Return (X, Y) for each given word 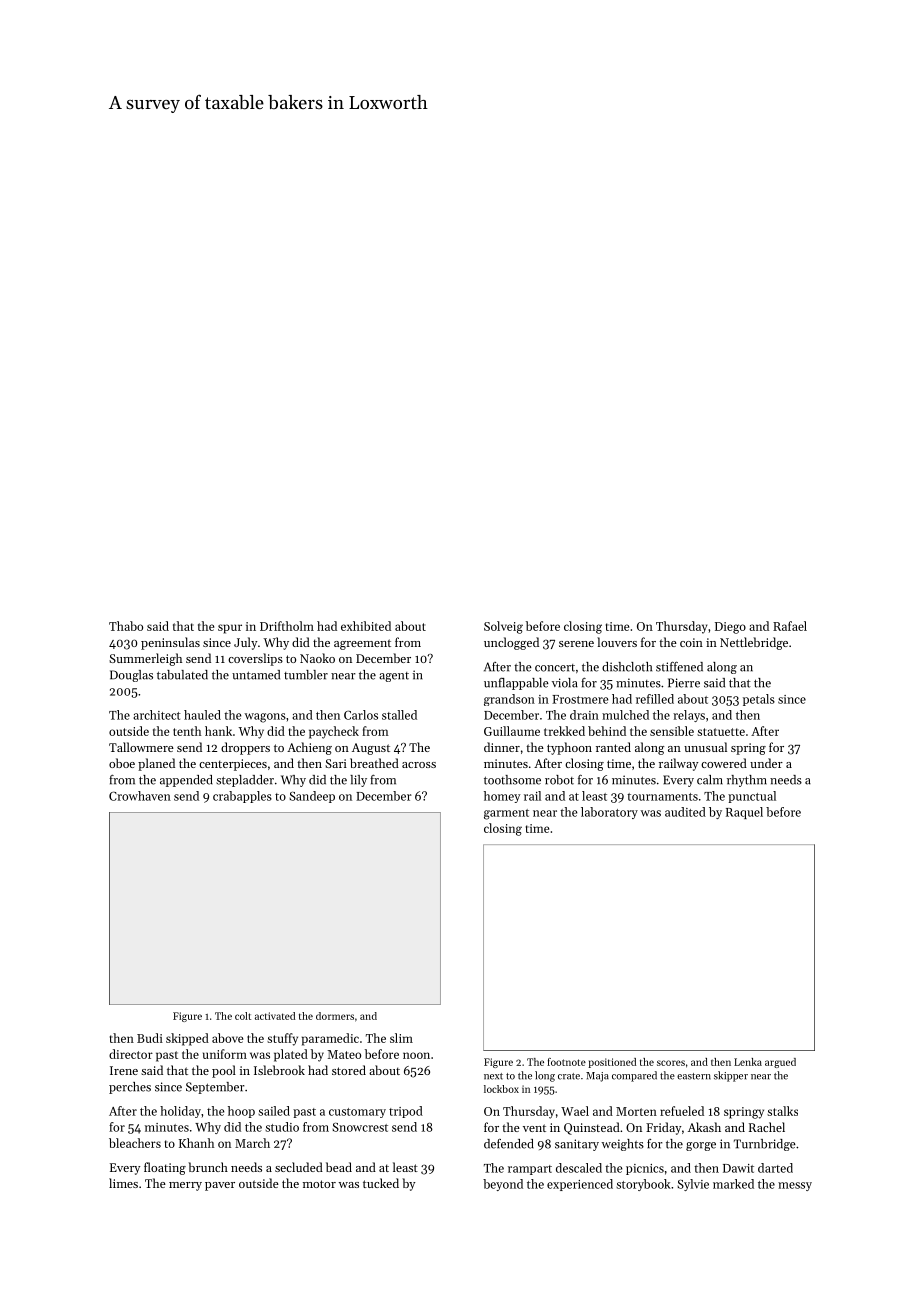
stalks (782, 1111)
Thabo (126, 626)
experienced (580, 1185)
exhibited (366, 626)
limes (123, 1183)
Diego (730, 628)
